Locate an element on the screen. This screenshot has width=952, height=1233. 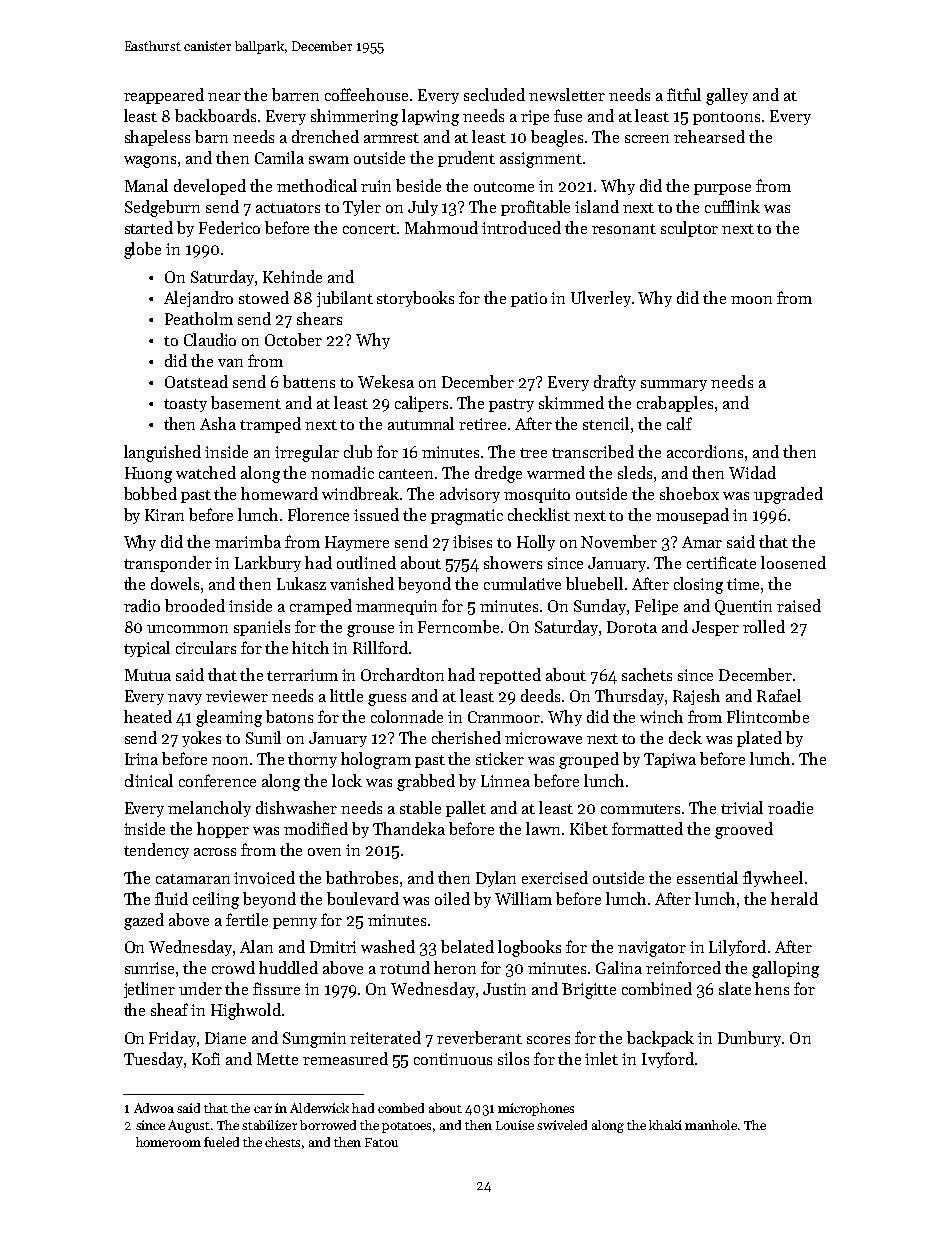
assignment is located at coordinates (541, 160).
